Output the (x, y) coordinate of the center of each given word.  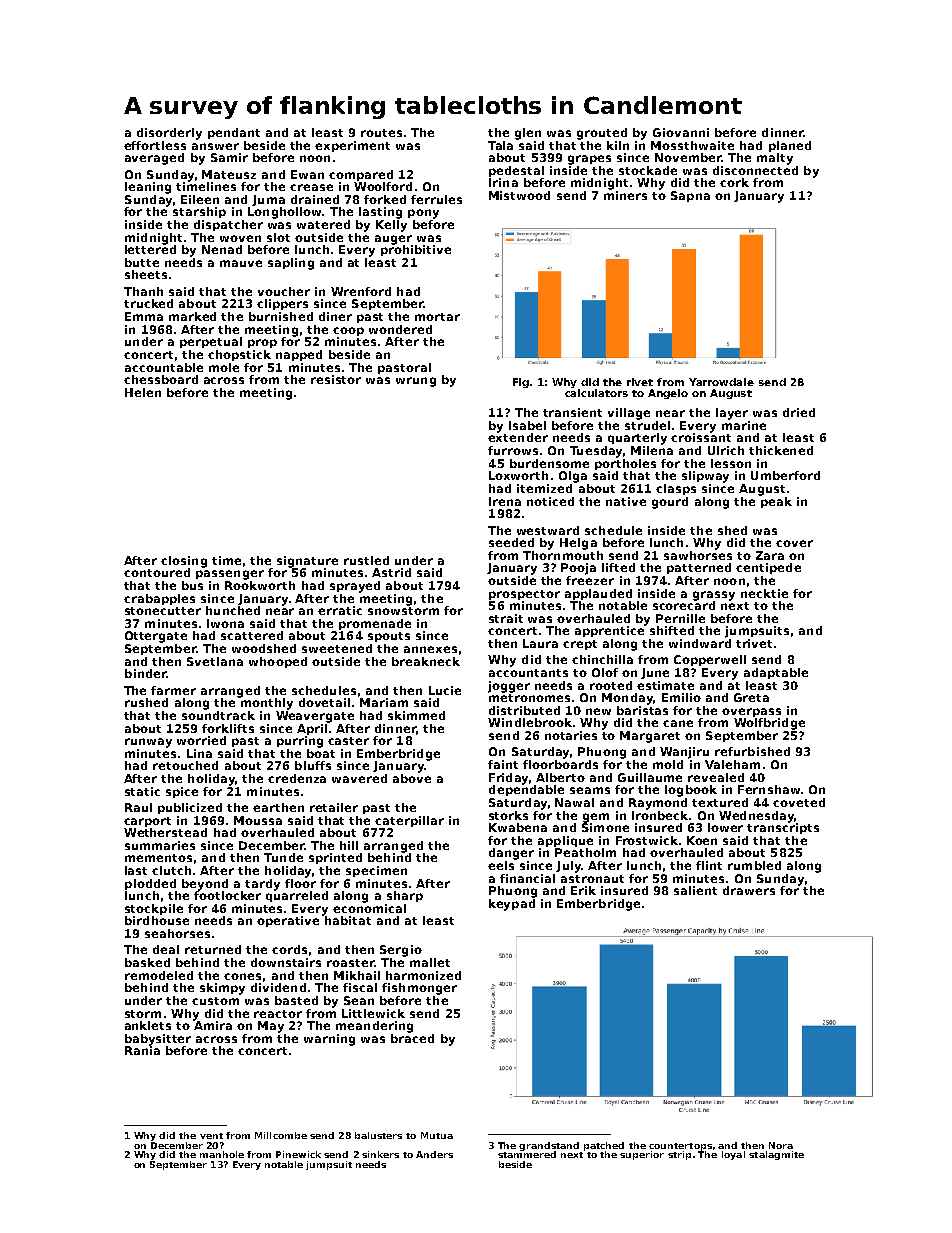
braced (412, 1038)
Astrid (391, 572)
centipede (768, 568)
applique (565, 841)
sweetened (337, 648)
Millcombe (281, 1135)
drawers (749, 890)
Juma (268, 200)
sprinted (335, 858)
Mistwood (519, 195)
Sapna (690, 196)
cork (734, 182)
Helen (143, 392)
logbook (691, 791)
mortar (437, 317)
